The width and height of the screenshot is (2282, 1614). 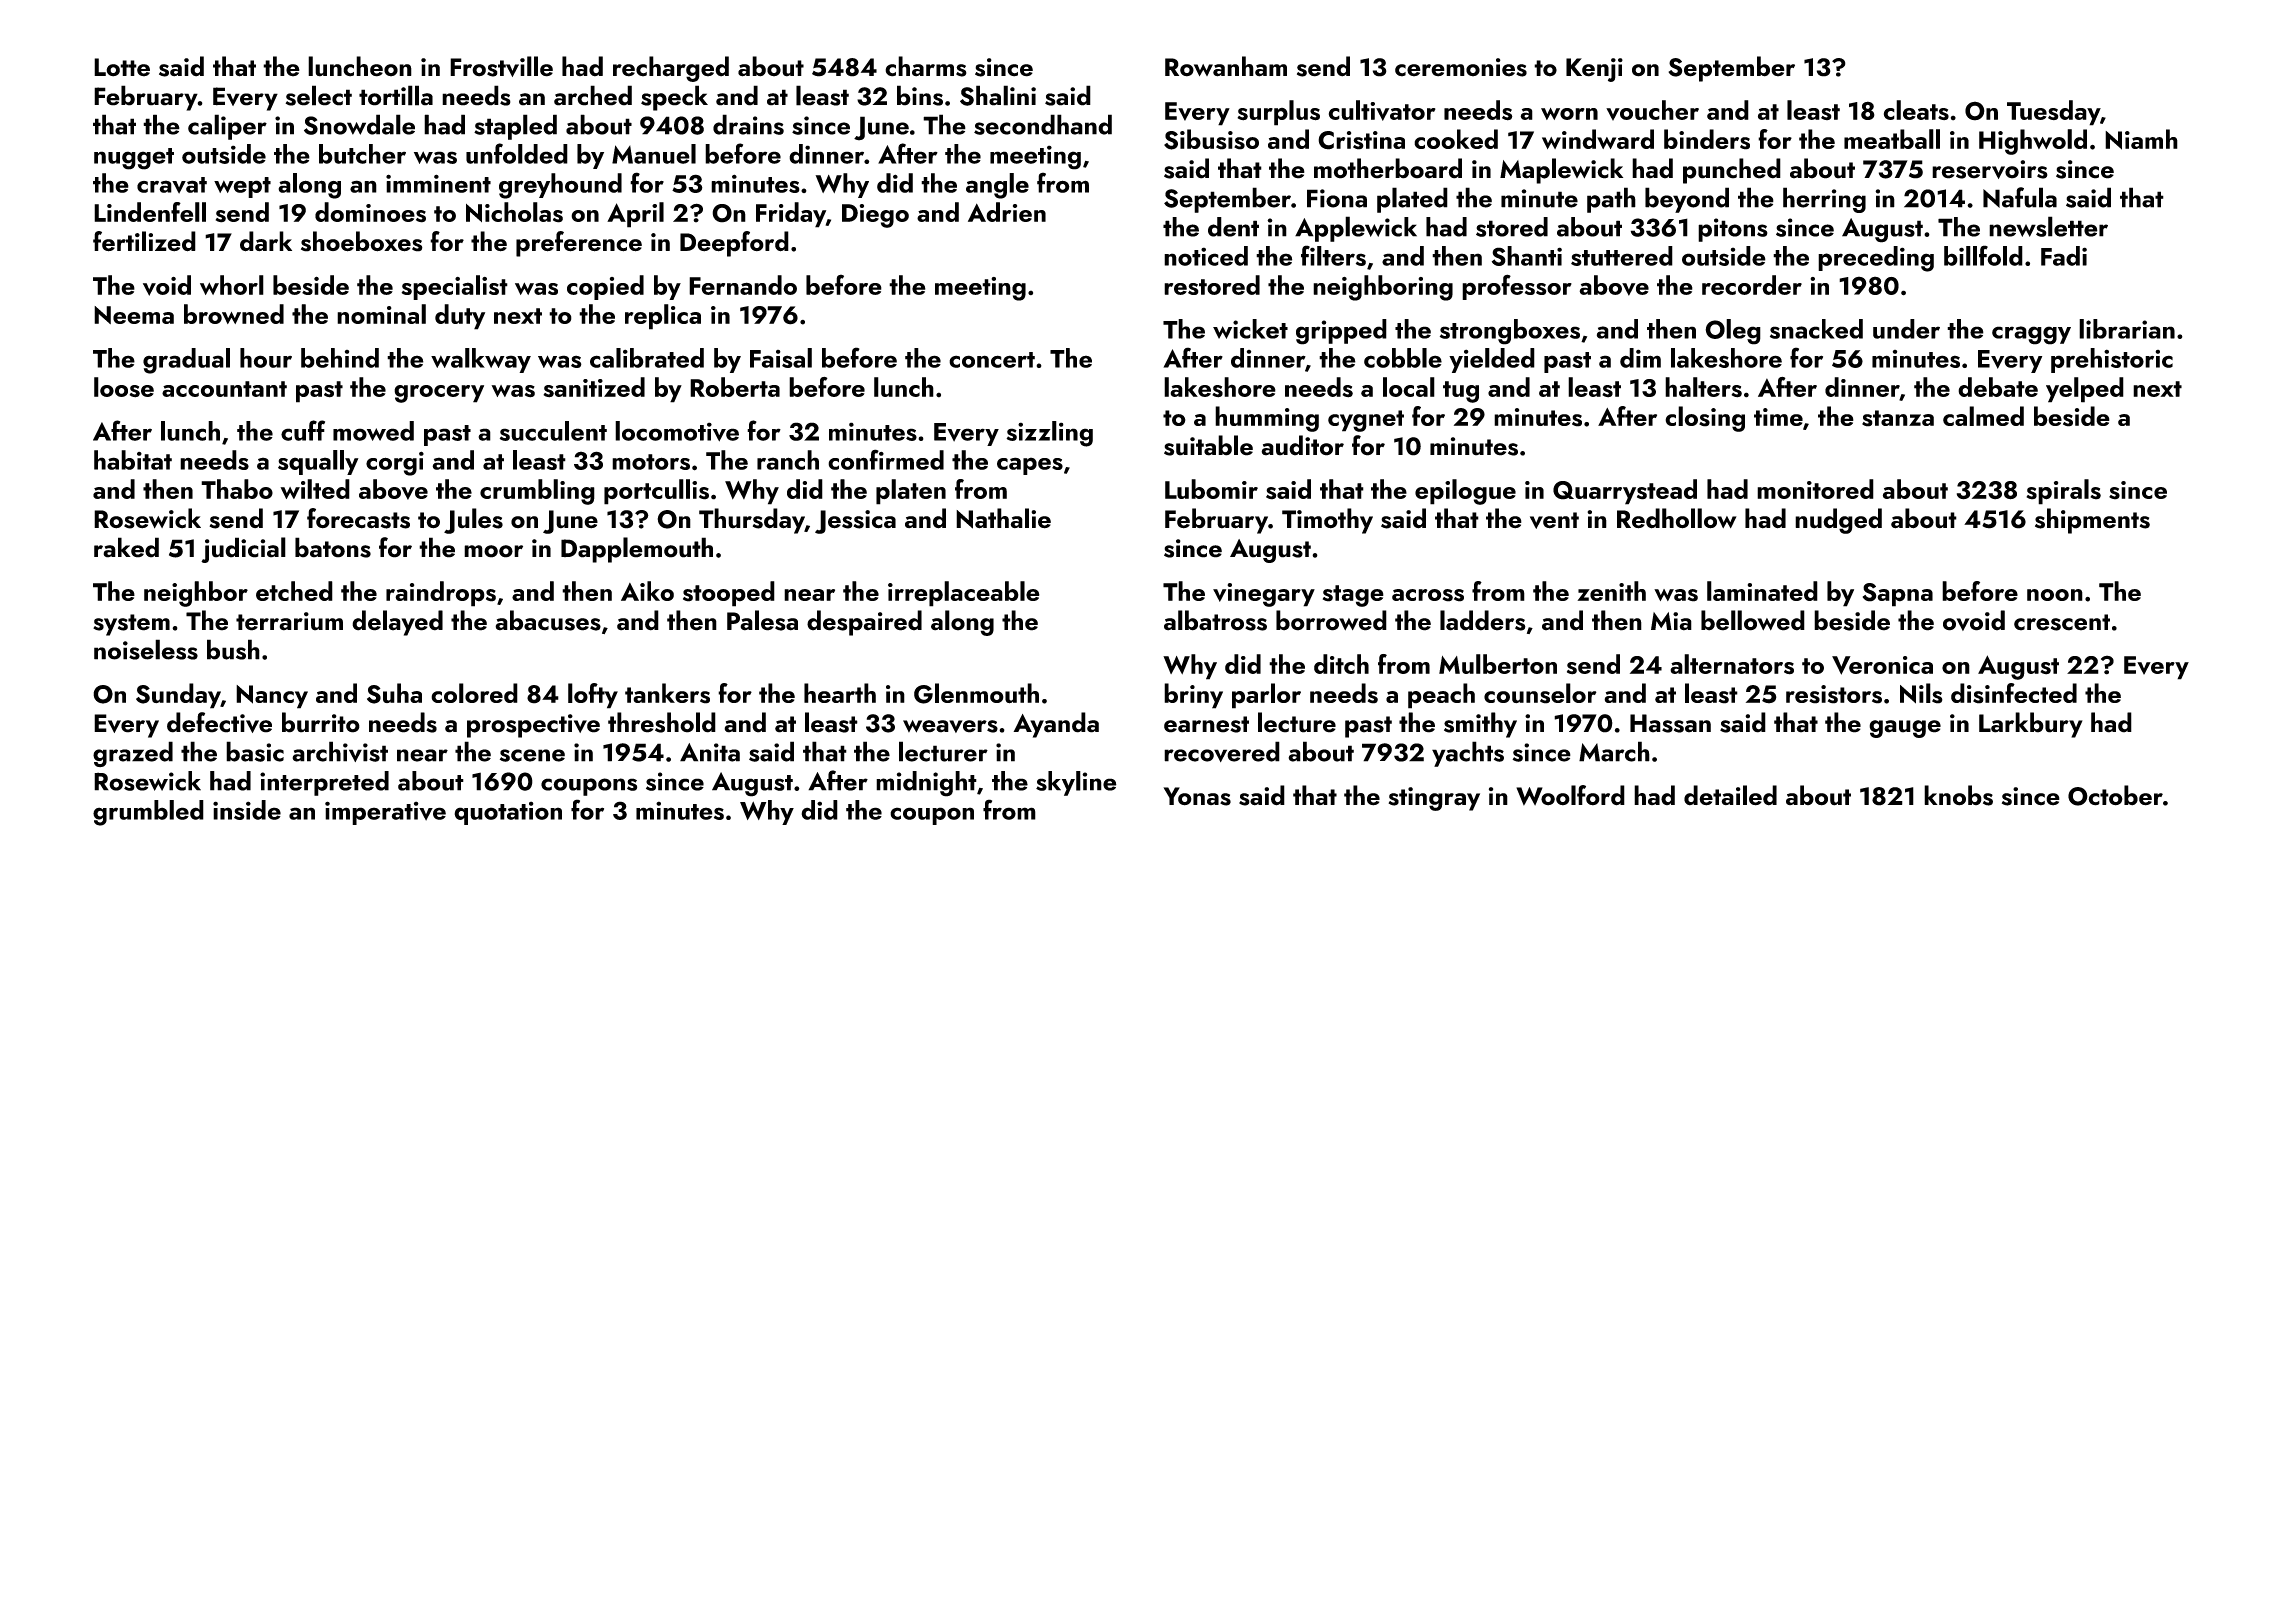 What do you see at coordinates (1730, 795) in the screenshot?
I see `detailed` at bounding box center [1730, 795].
